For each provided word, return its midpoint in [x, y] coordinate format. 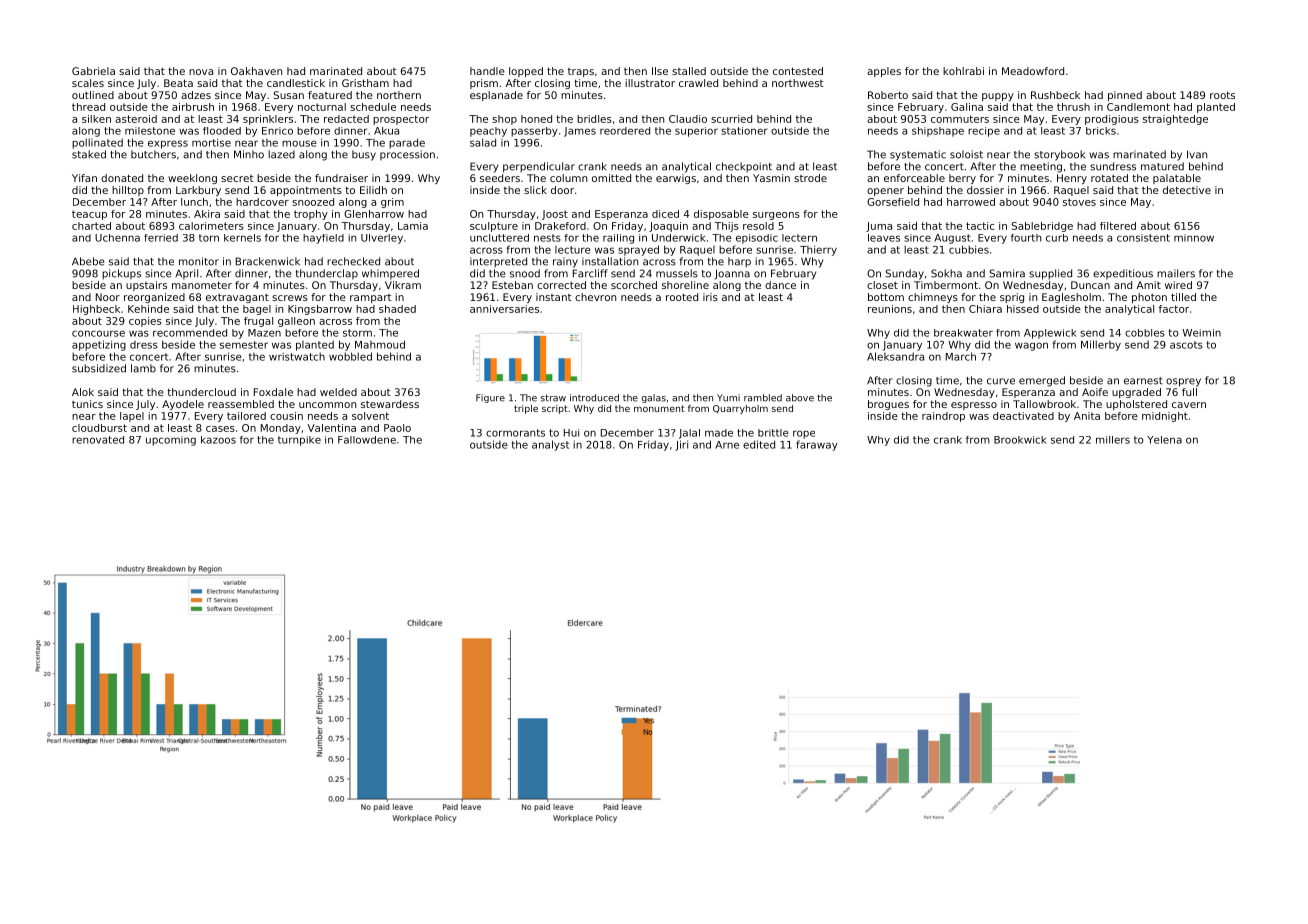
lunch [194, 202]
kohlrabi [963, 71]
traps [581, 72]
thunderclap [327, 274]
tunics [87, 404]
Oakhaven [256, 71]
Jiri [681, 445]
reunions [890, 309]
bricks [1101, 131]
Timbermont [946, 285]
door [562, 190]
